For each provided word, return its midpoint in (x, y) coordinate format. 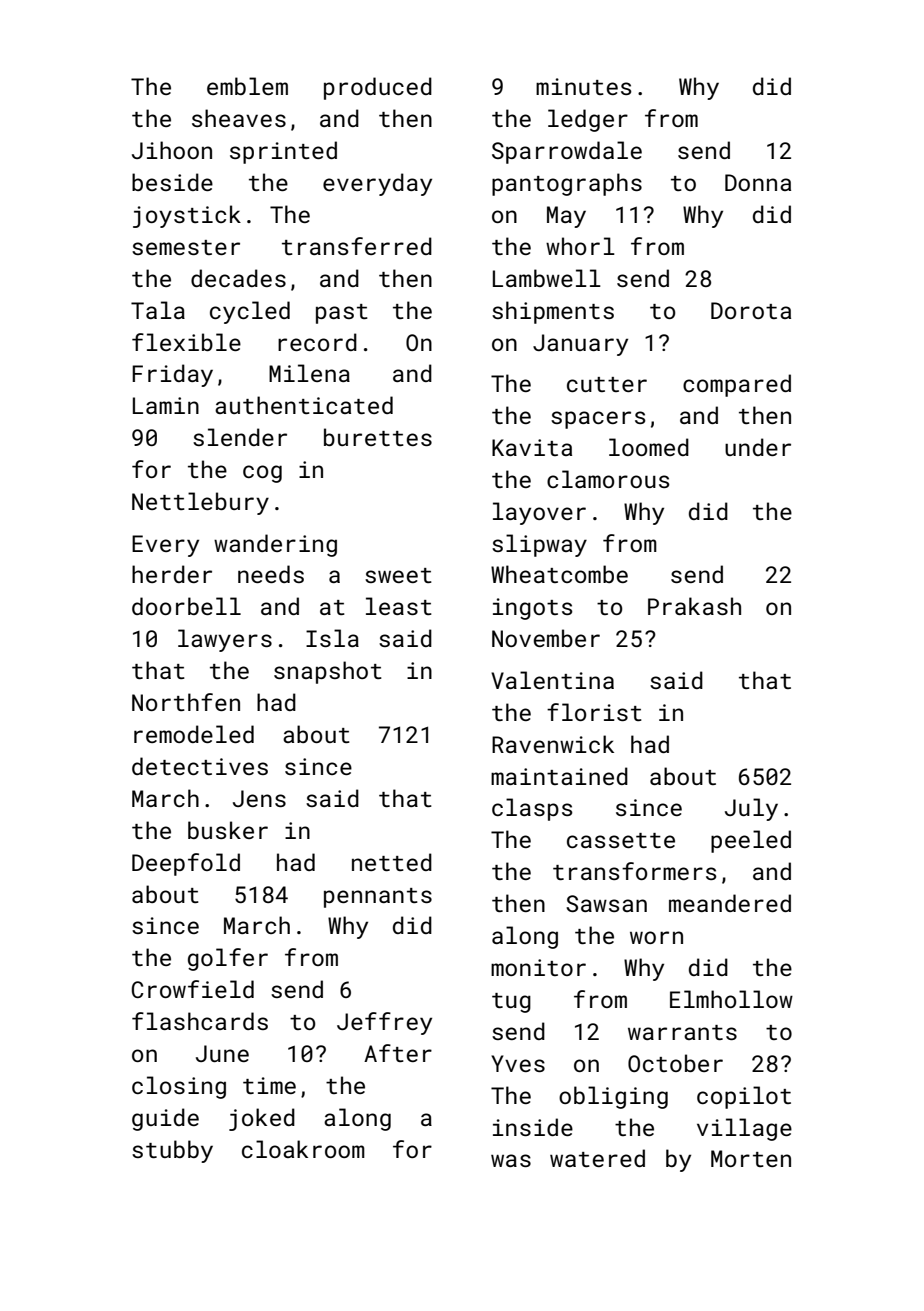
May (566, 217)
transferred (357, 246)
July (751, 809)
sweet (398, 575)
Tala (158, 310)
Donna (758, 182)
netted (392, 862)
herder (172, 574)
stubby (172, 1151)
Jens (259, 798)
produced (378, 88)
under (758, 447)
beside (172, 182)
